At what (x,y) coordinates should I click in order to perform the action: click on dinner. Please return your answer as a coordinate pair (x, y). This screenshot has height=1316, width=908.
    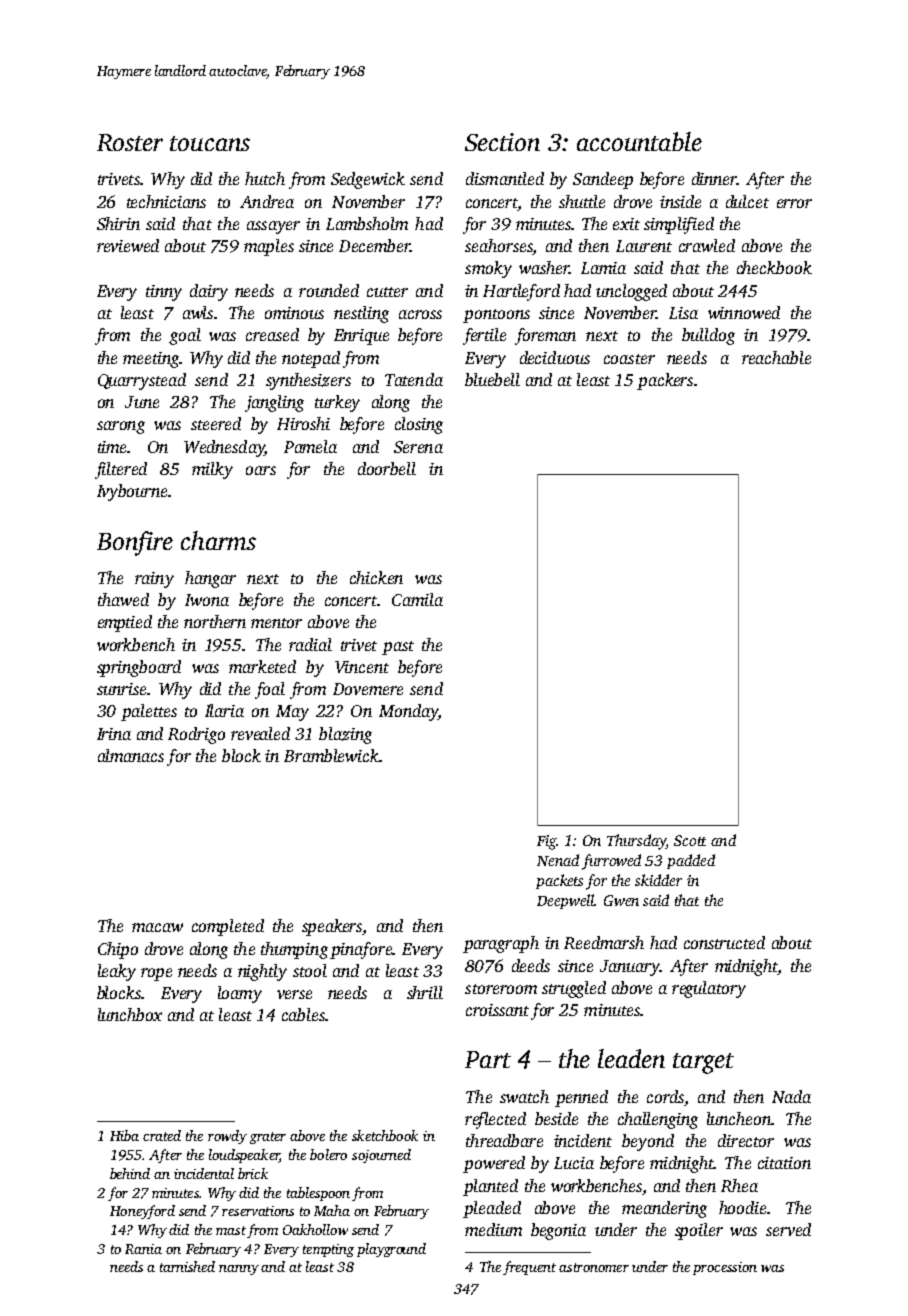
    Looking at the image, I should click on (714, 178).
